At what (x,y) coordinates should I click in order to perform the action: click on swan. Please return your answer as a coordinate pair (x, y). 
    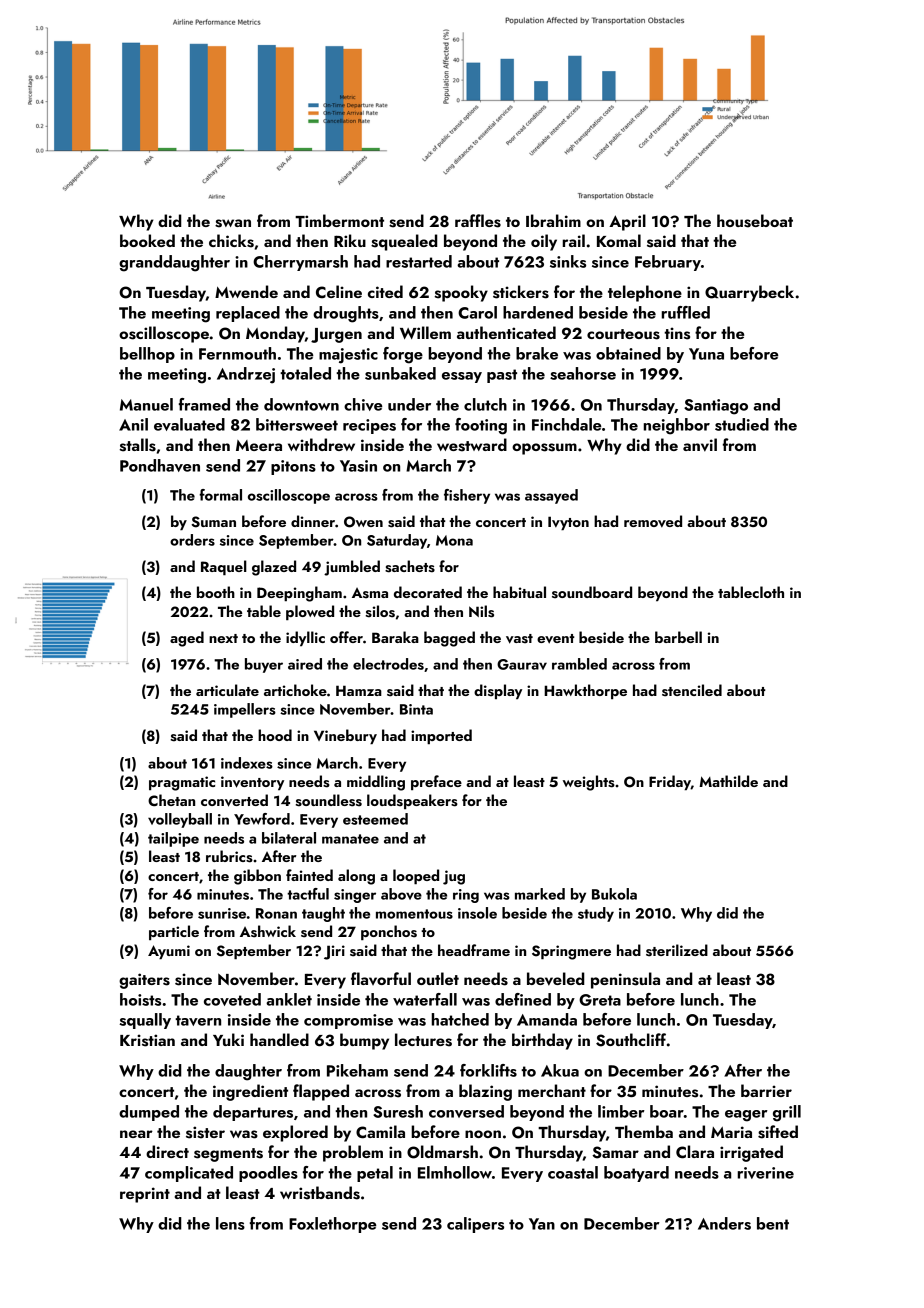
    Looking at the image, I should click on (233, 223).
